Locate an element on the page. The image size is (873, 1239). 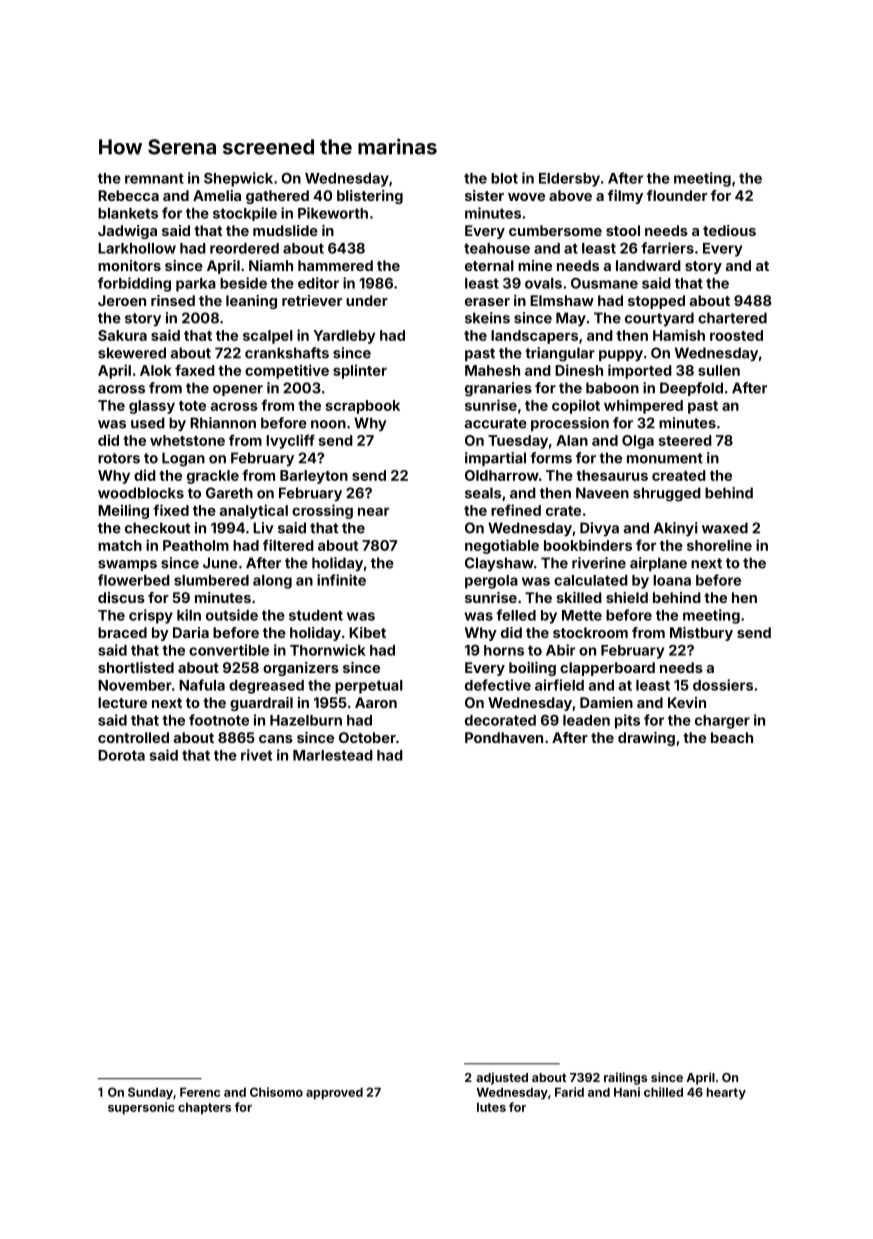
tedious is located at coordinates (729, 230).
